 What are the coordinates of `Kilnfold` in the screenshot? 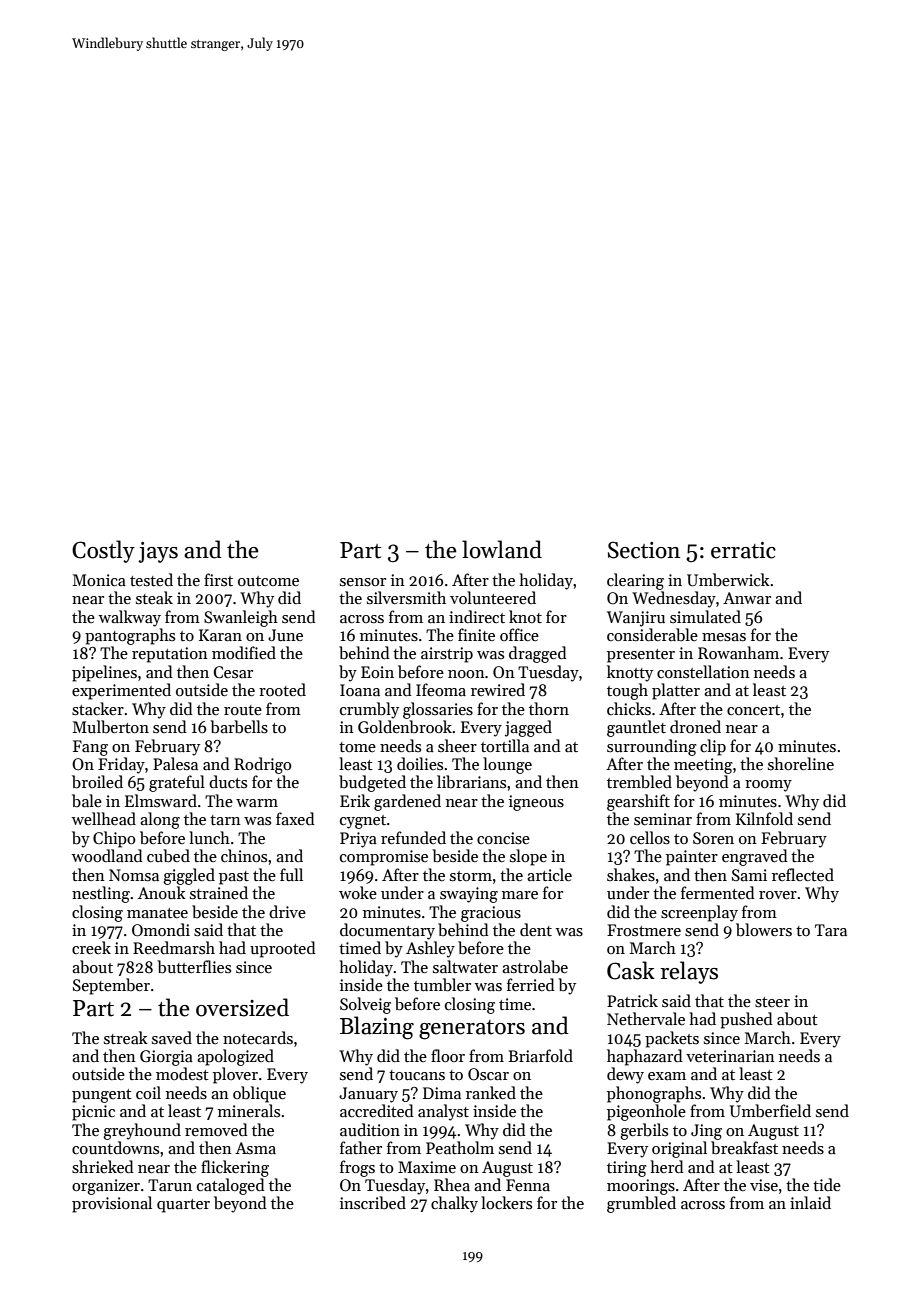 It's located at (764, 818).
